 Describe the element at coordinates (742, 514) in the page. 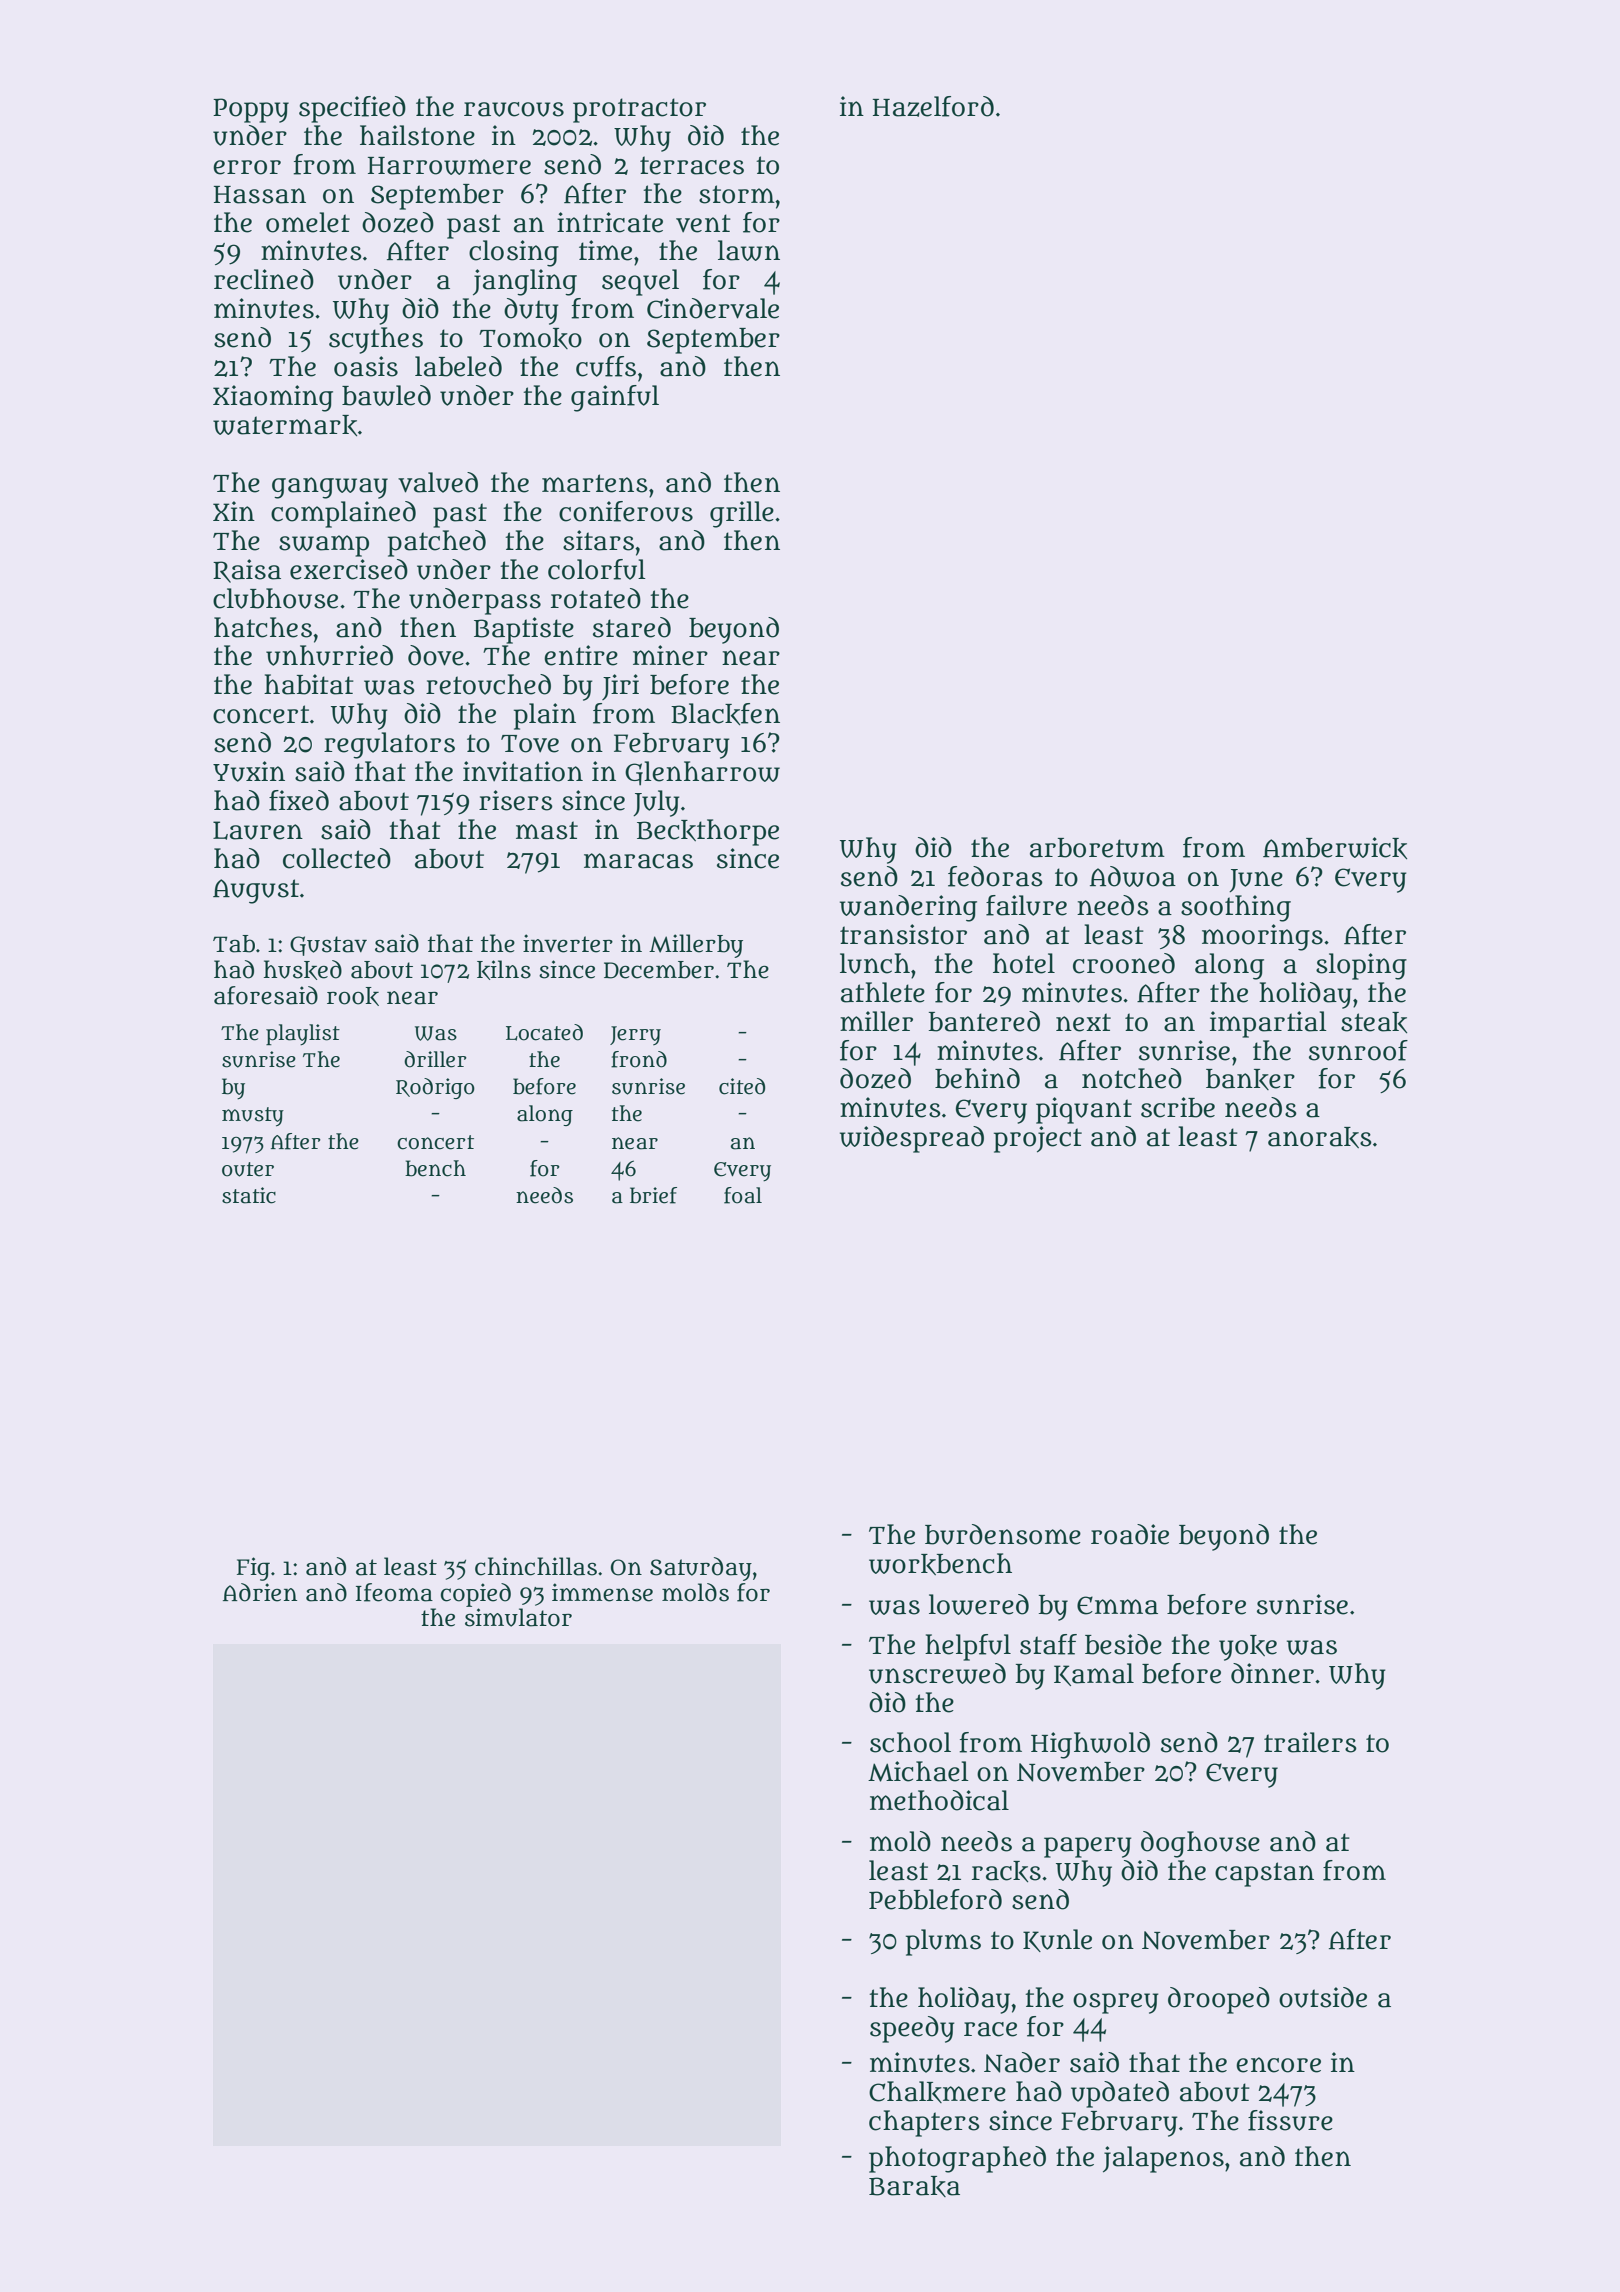

I see `grille` at that location.
